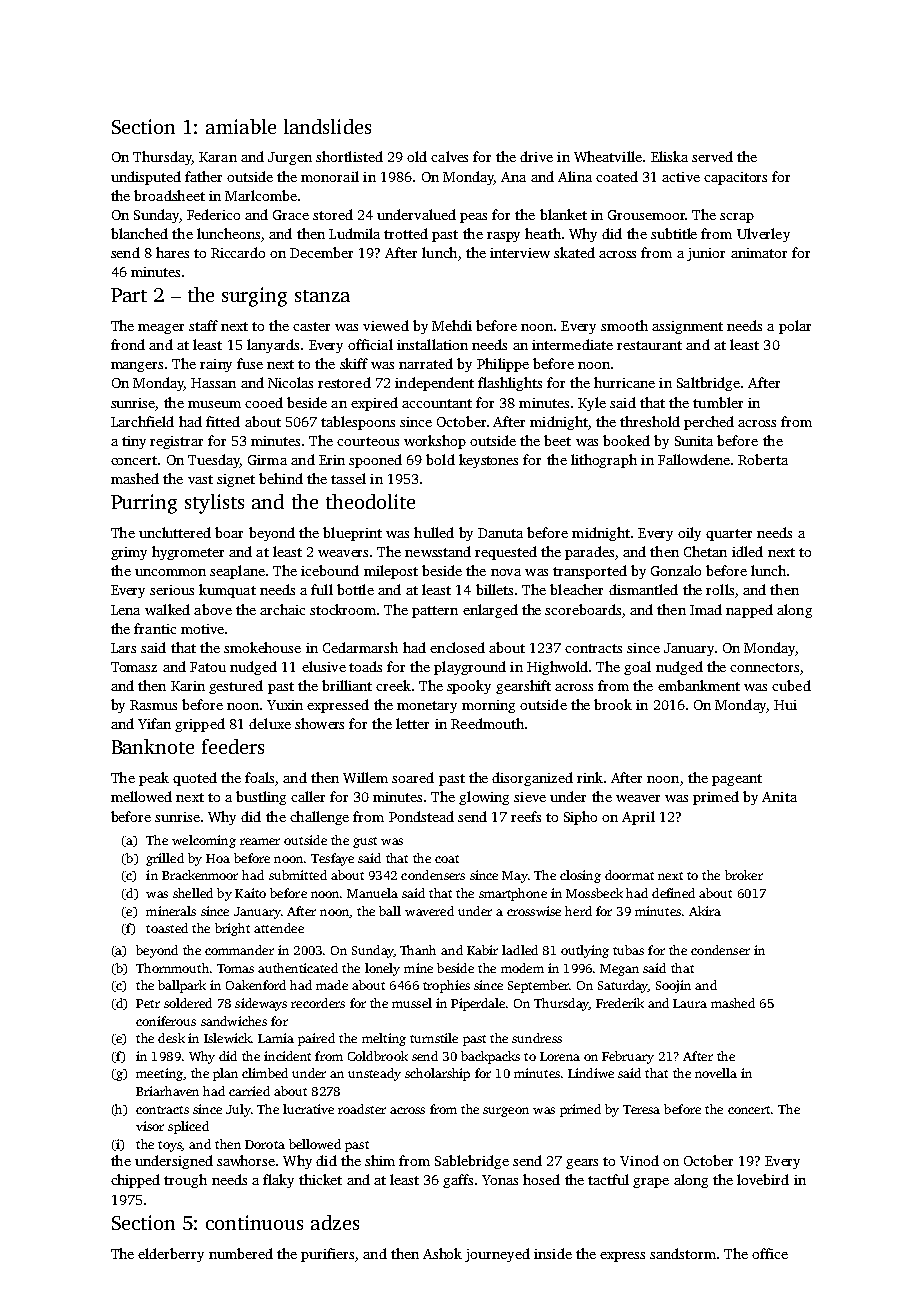 This image has width=924, height=1308. What do you see at coordinates (747, 551) in the image?
I see `idled` at bounding box center [747, 551].
